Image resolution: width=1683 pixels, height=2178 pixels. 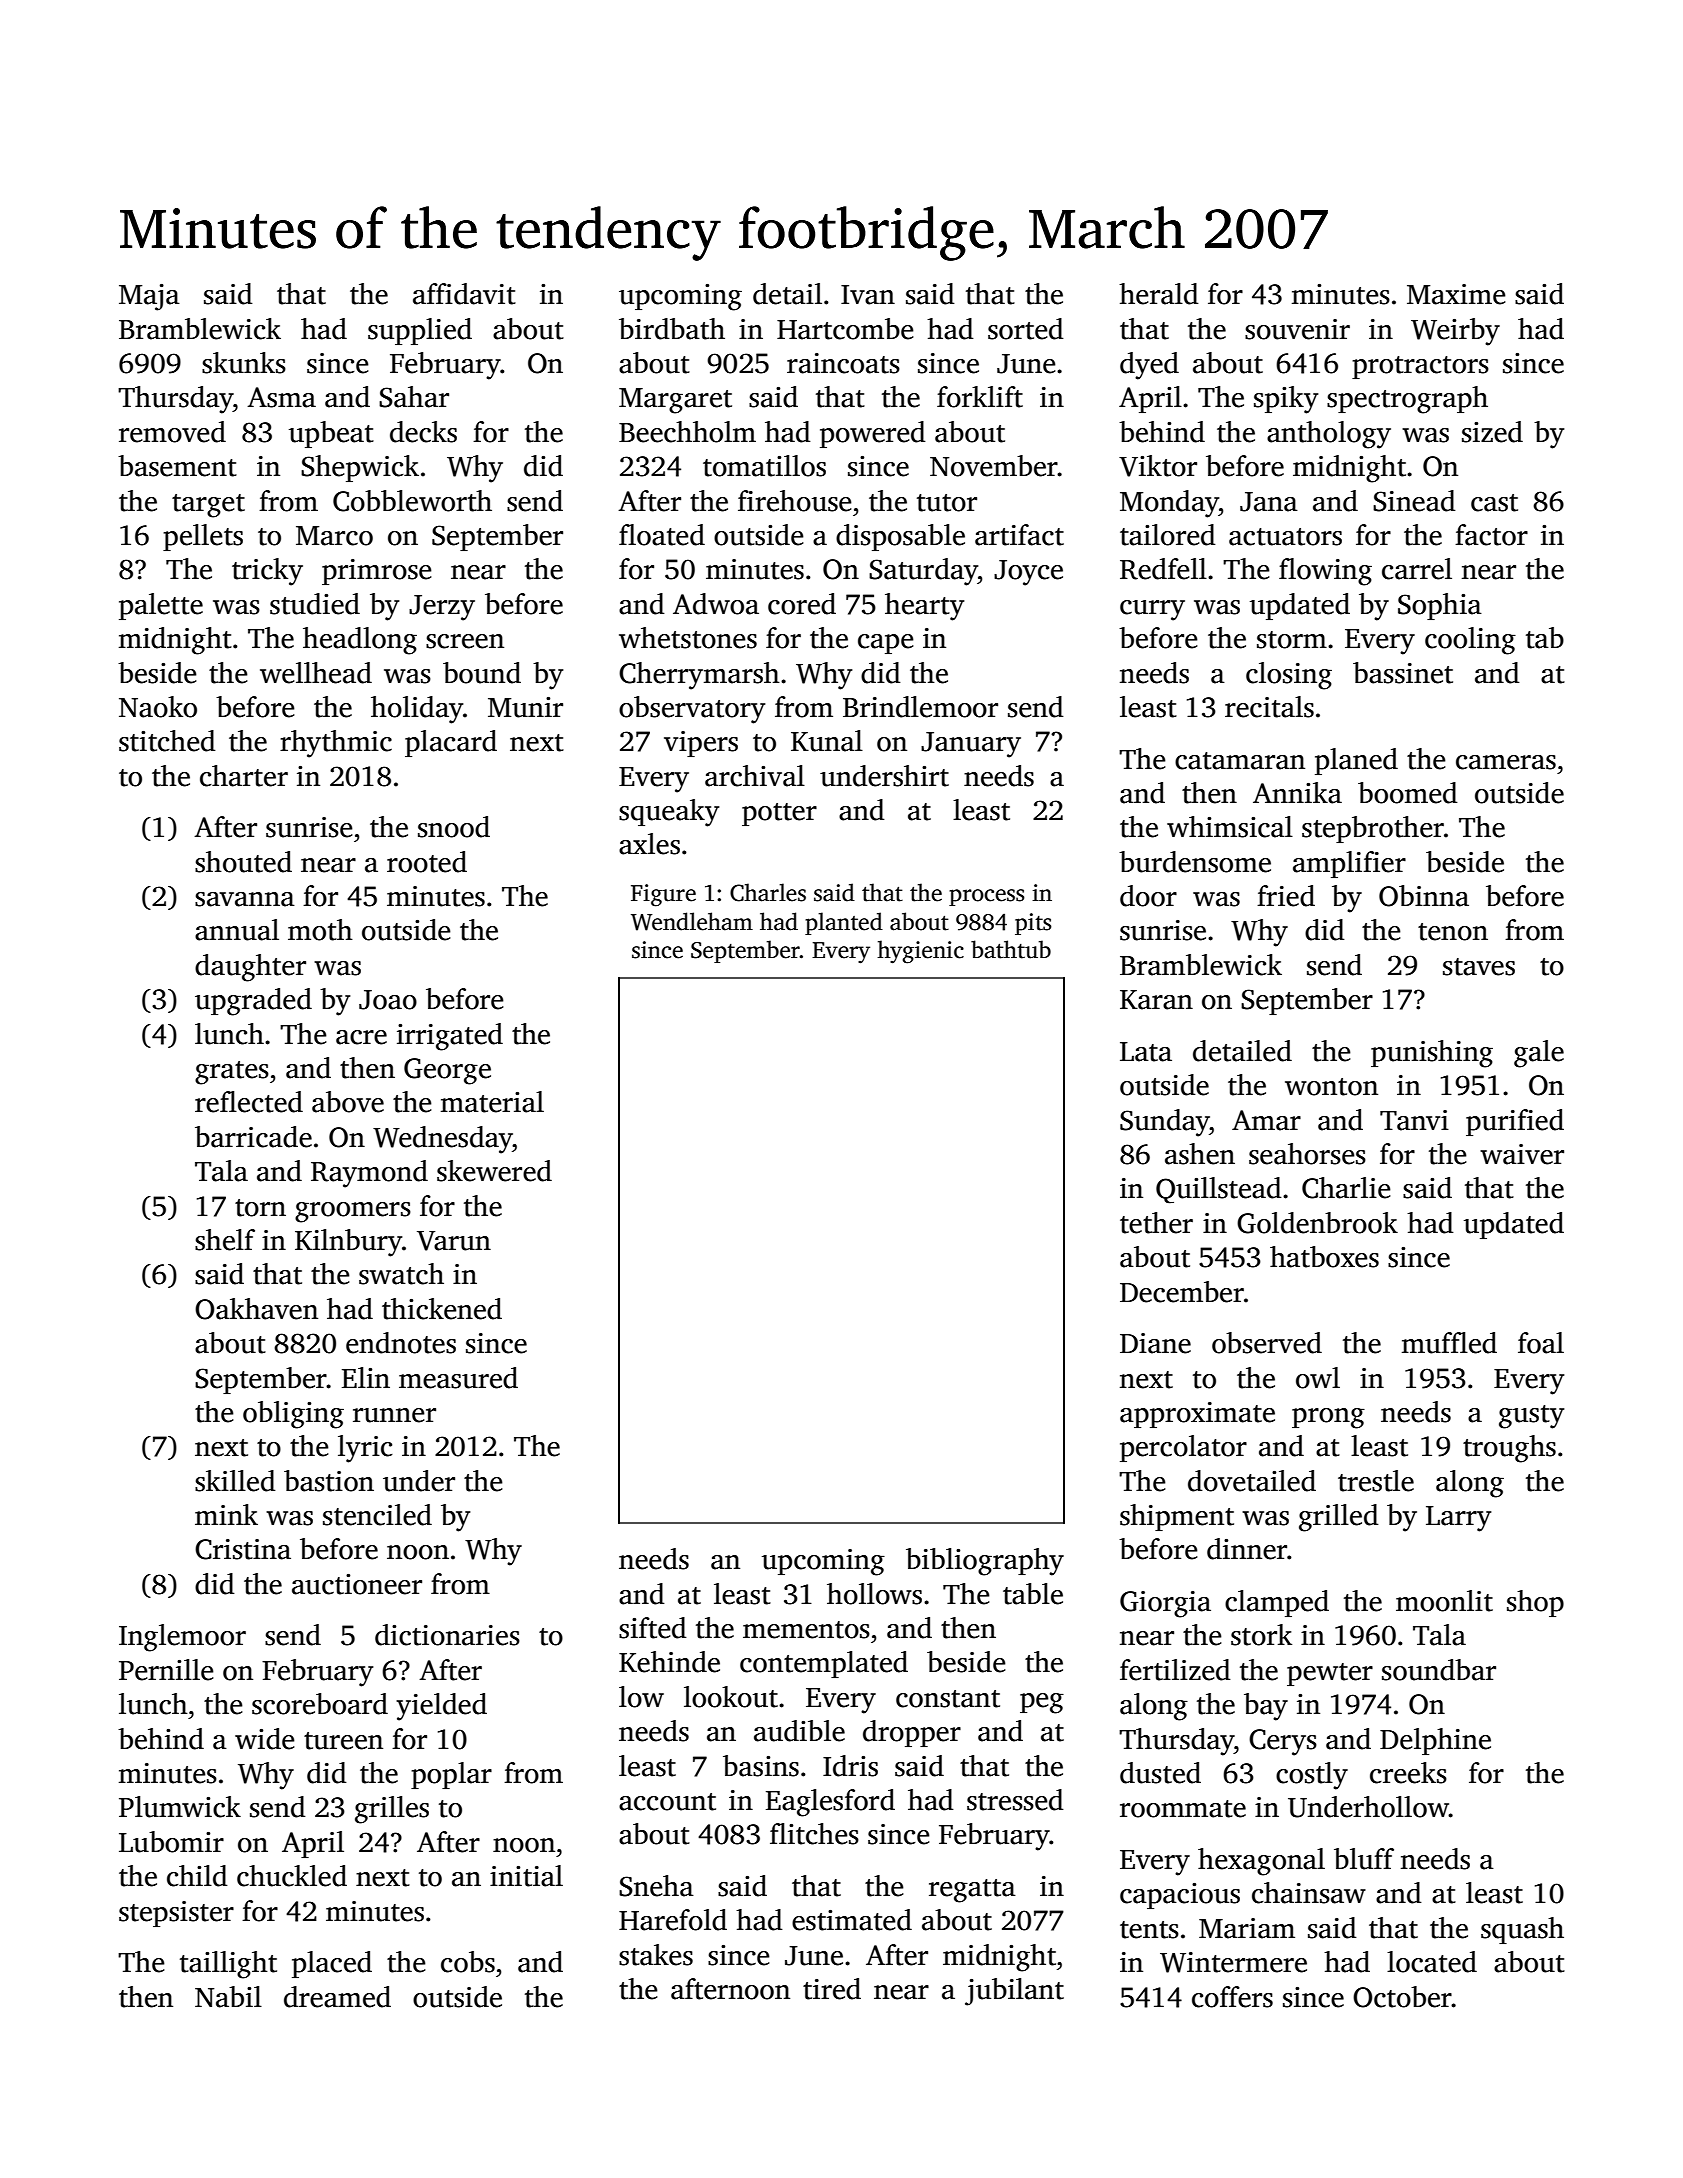 I want to click on sorted, so click(x=1026, y=329).
